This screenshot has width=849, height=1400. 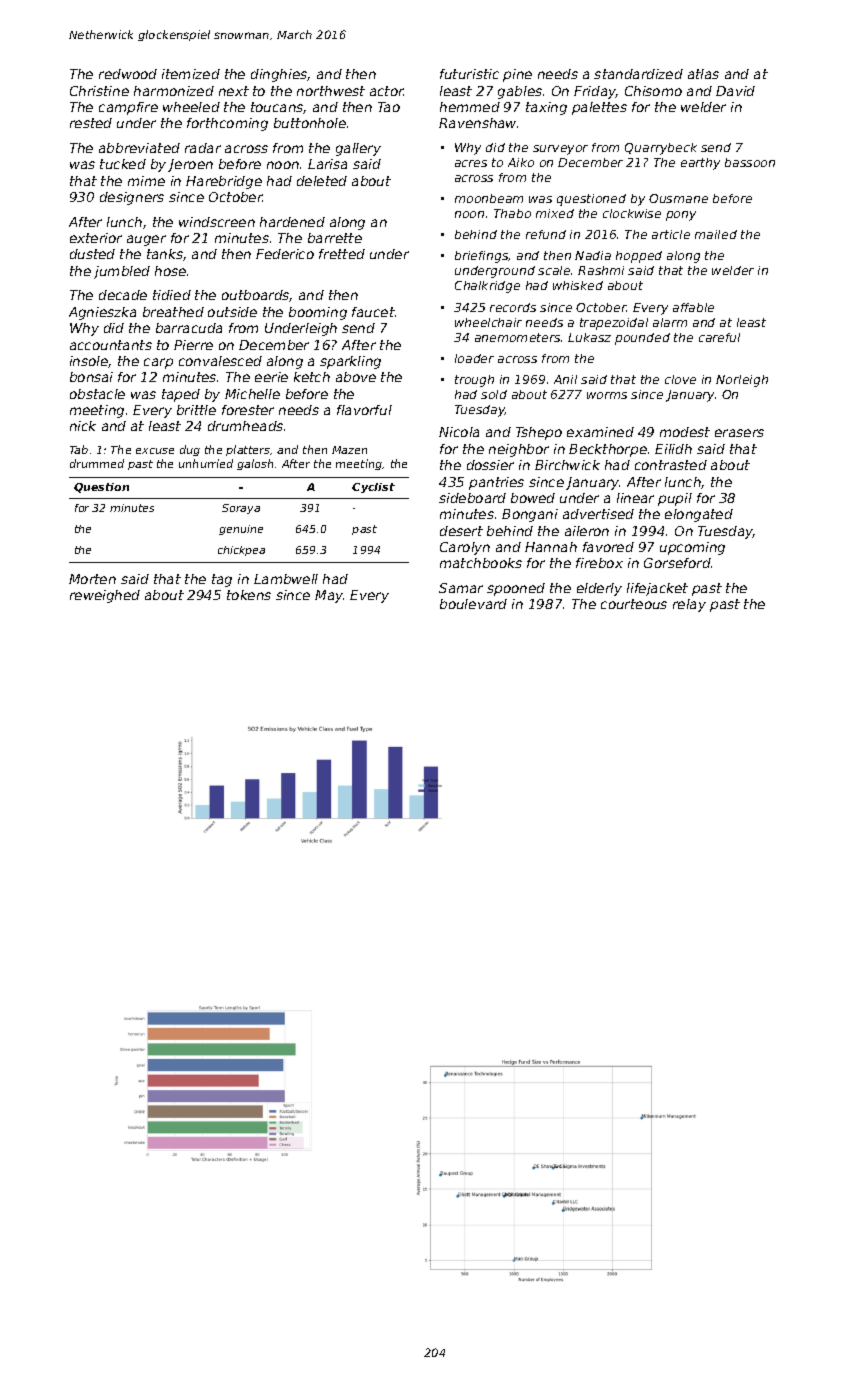 What do you see at coordinates (249, 595) in the screenshot?
I see `tokens` at bounding box center [249, 595].
